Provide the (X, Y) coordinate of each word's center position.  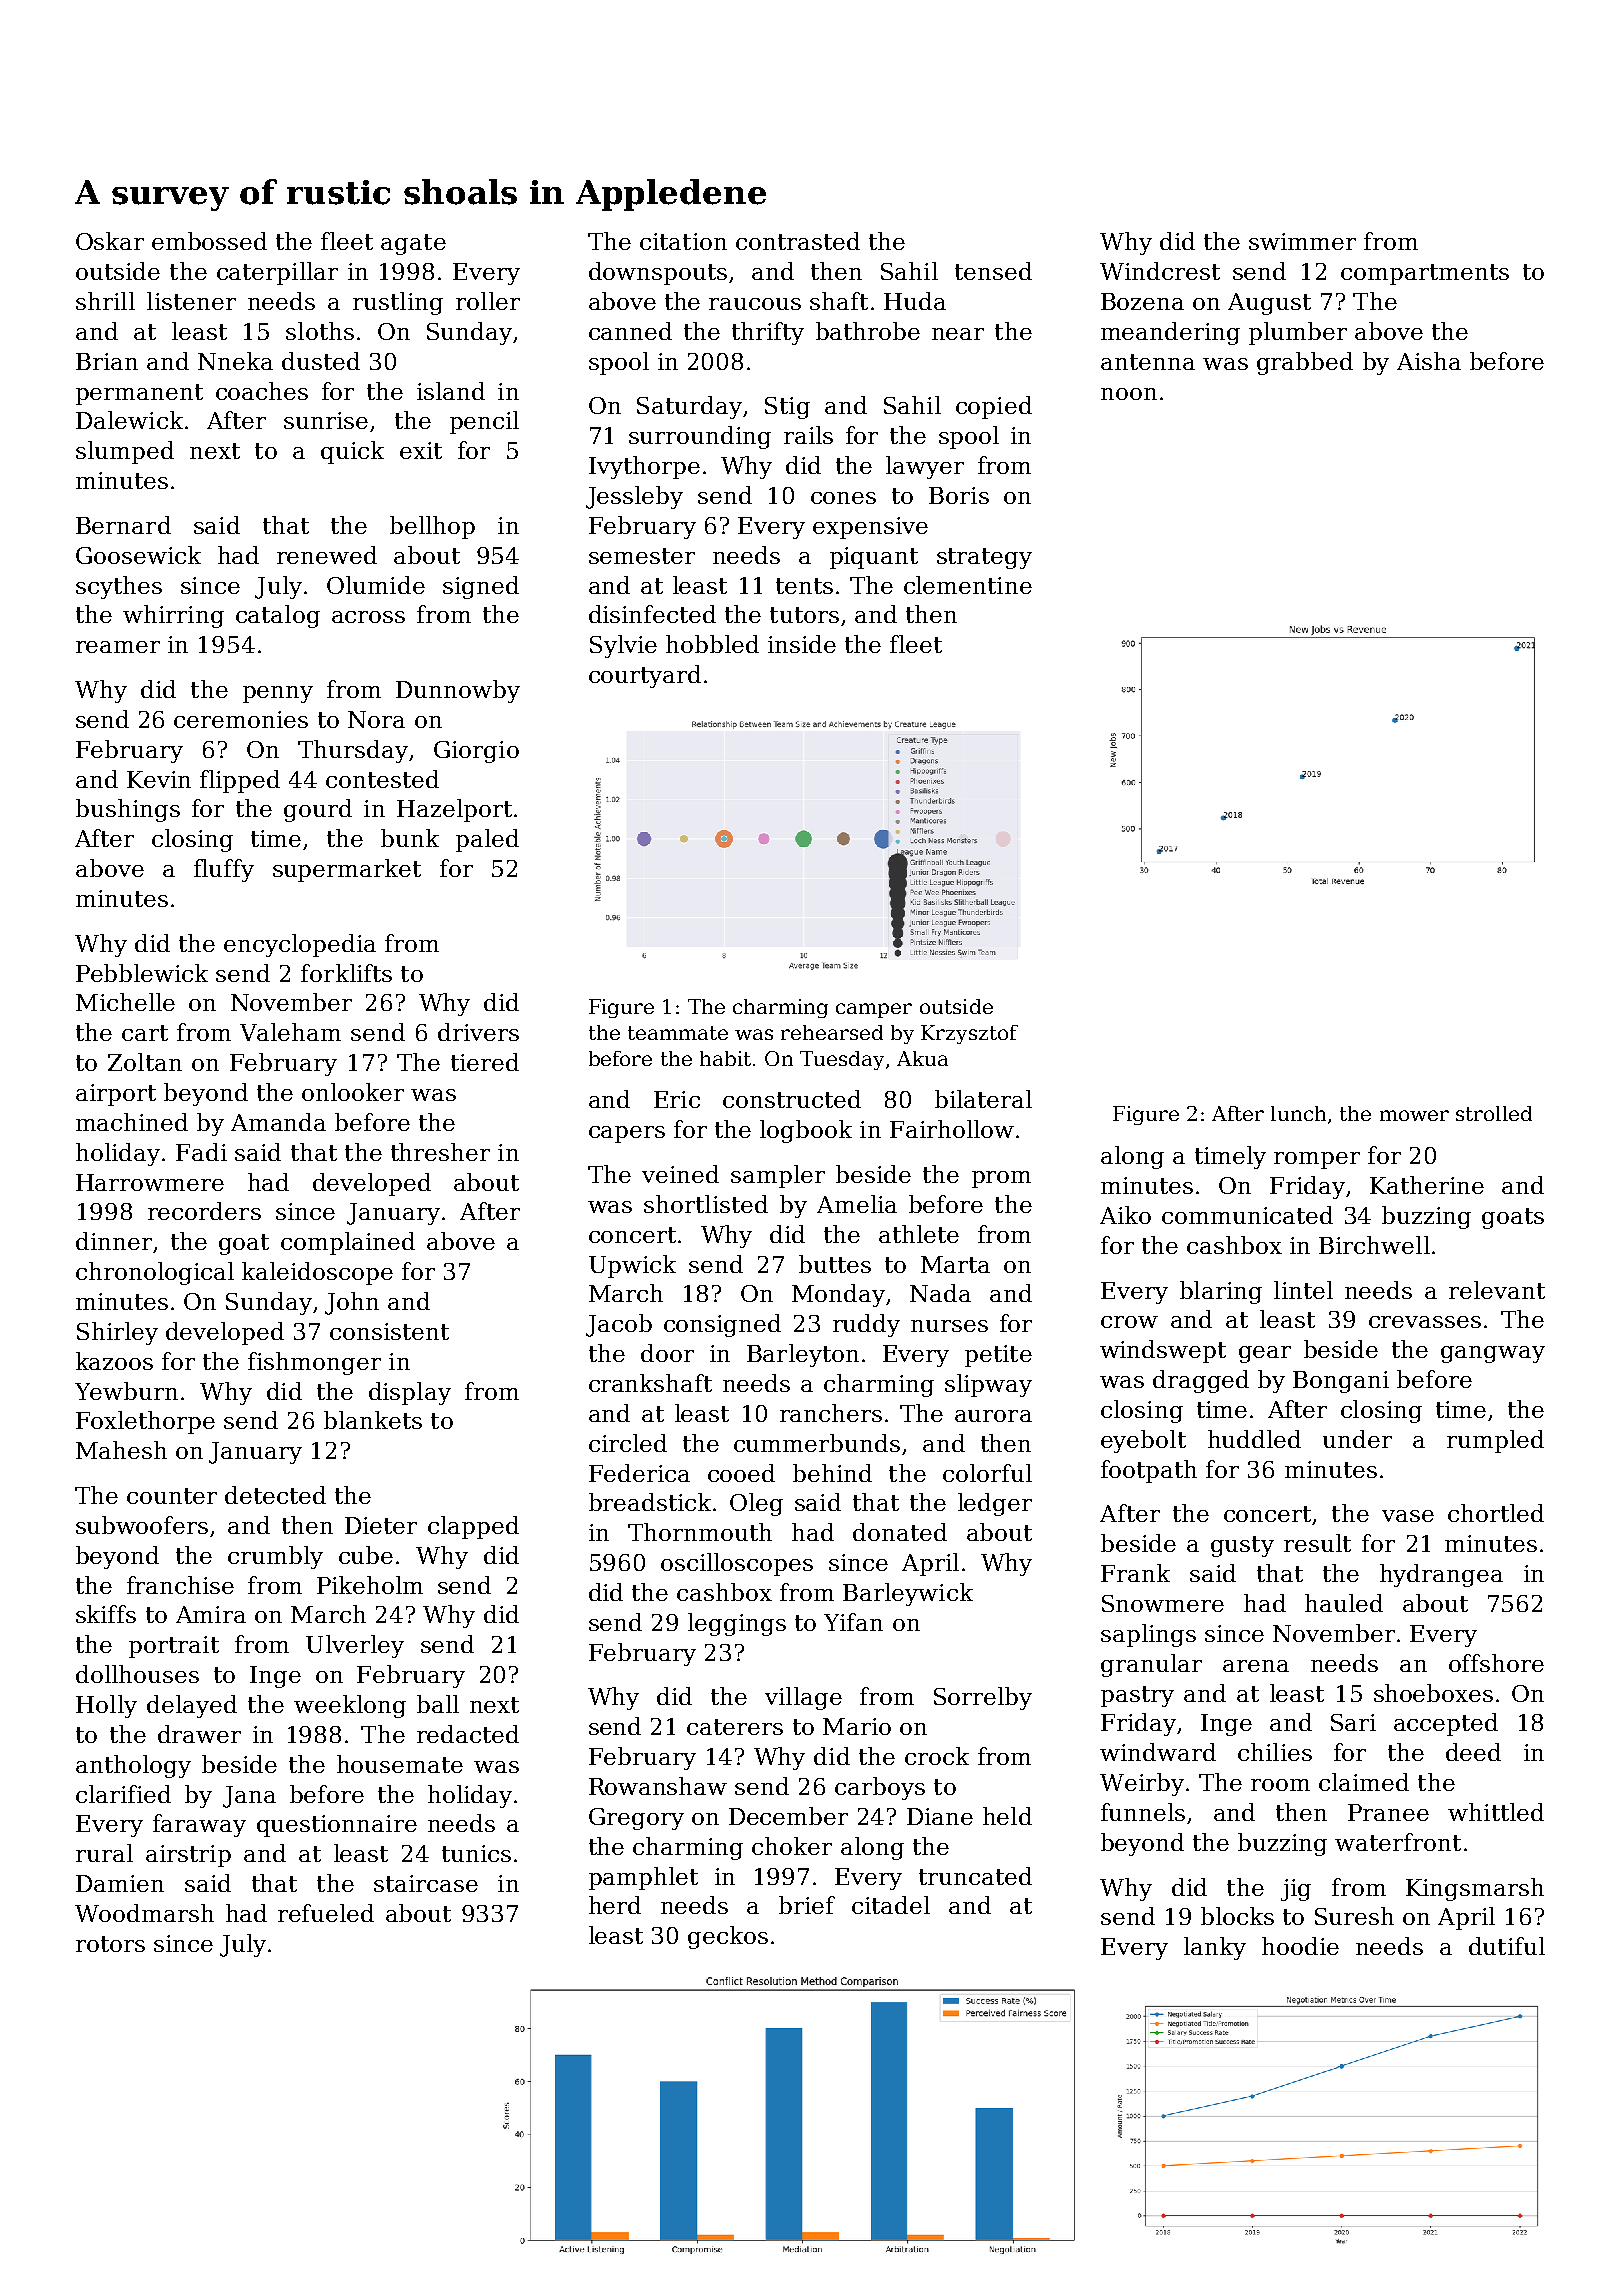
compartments (1425, 274)
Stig (787, 408)
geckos (728, 1937)
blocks (1237, 1916)
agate (413, 244)
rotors (110, 1944)
